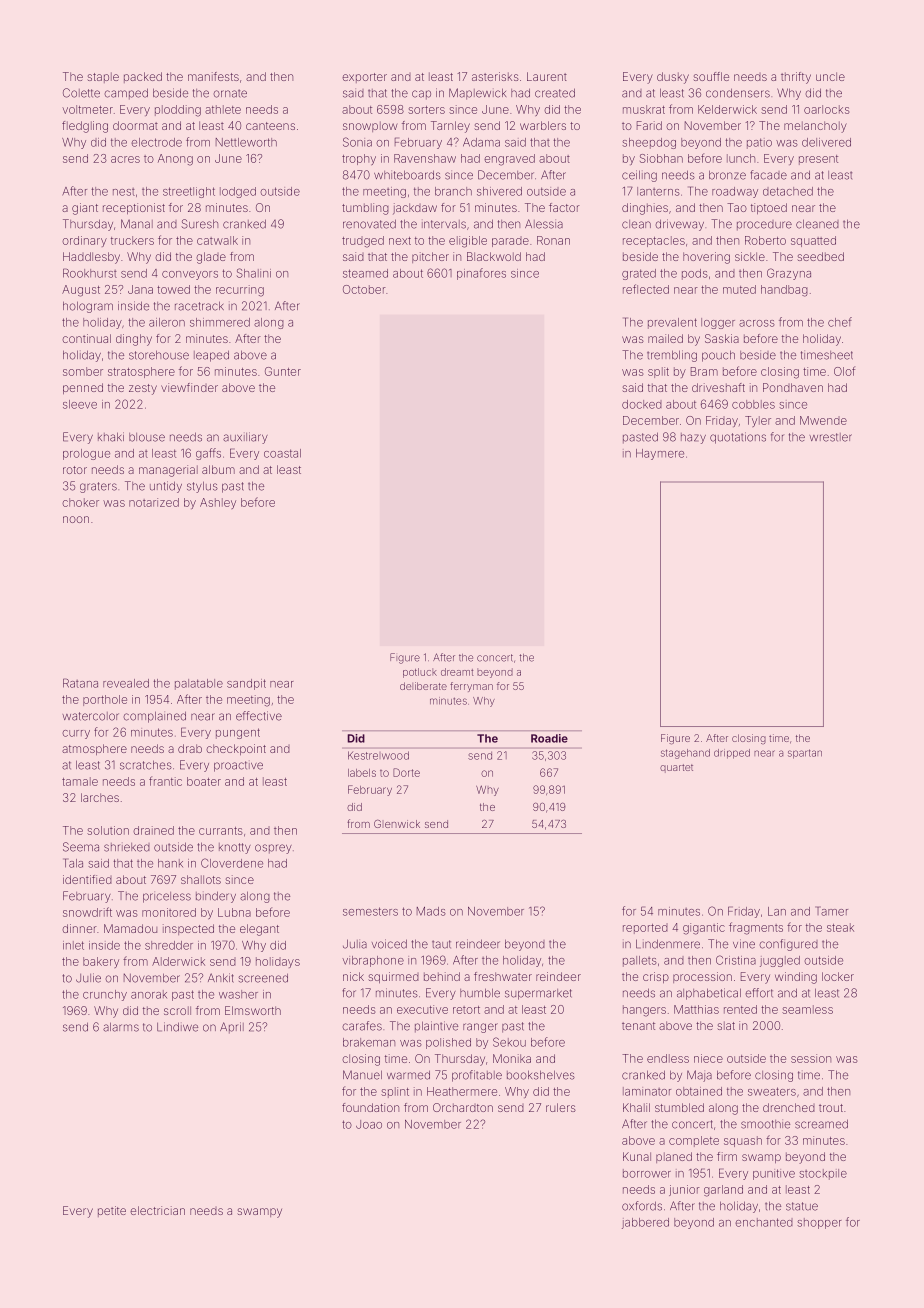 Image resolution: width=924 pixels, height=1308 pixels. What do you see at coordinates (495, 76) in the screenshot?
I see `asterisks` at bounding box center [495, 76].
